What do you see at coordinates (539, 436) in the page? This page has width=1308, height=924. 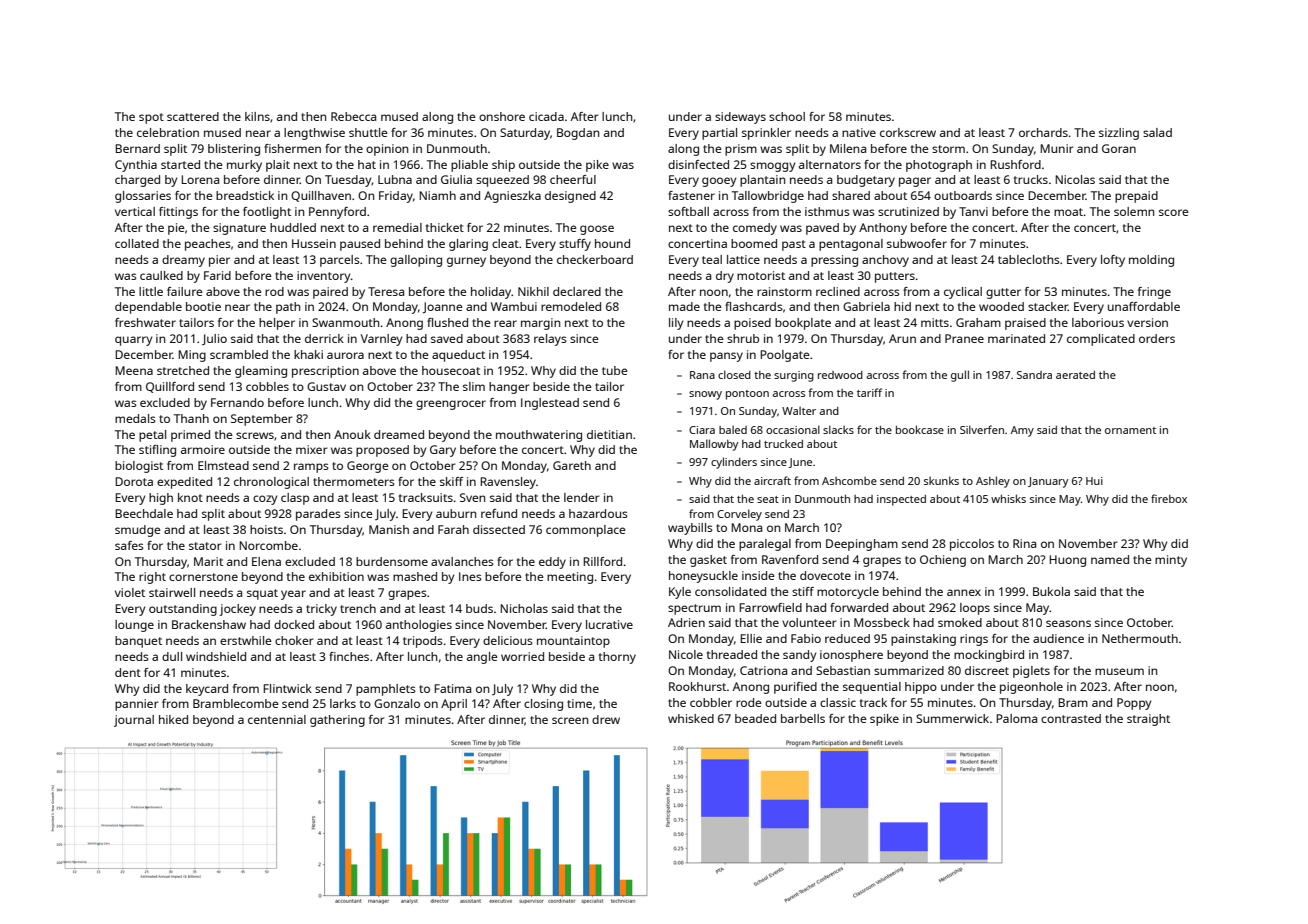 I see `mouthwatering` at bounding box center [539, 436].
